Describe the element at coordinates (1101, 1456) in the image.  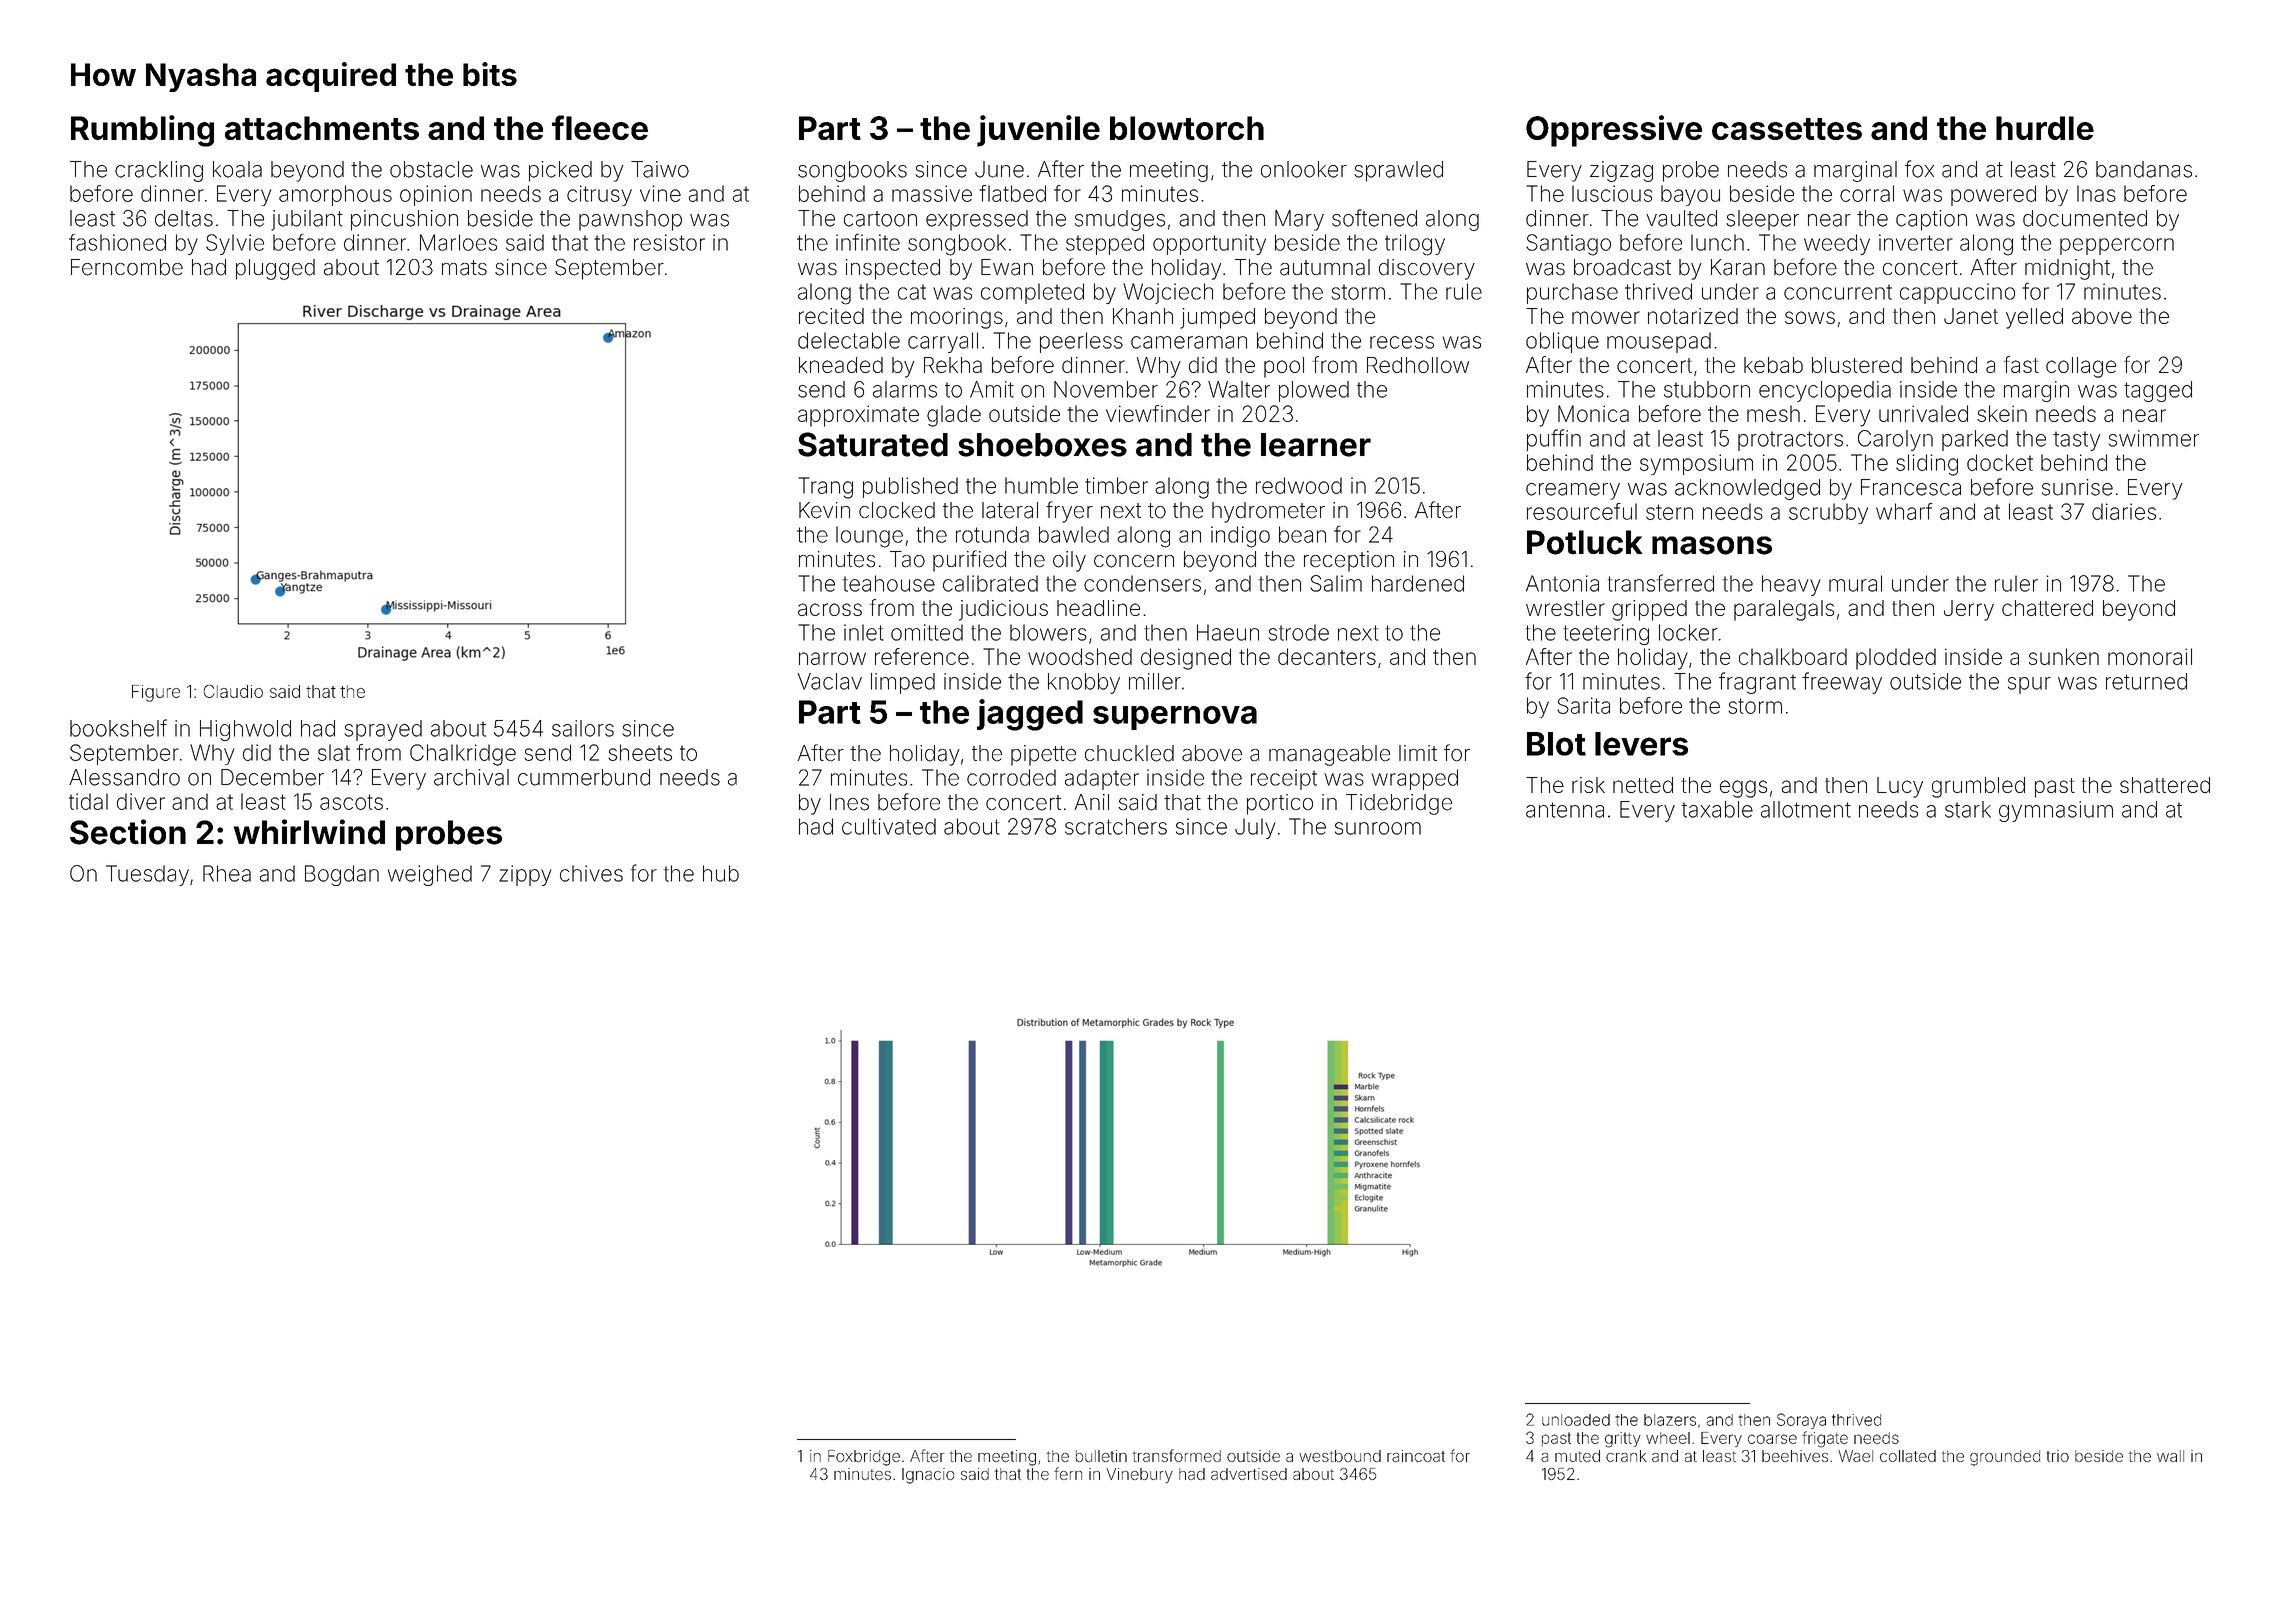
I see `bulletin` at that location.
